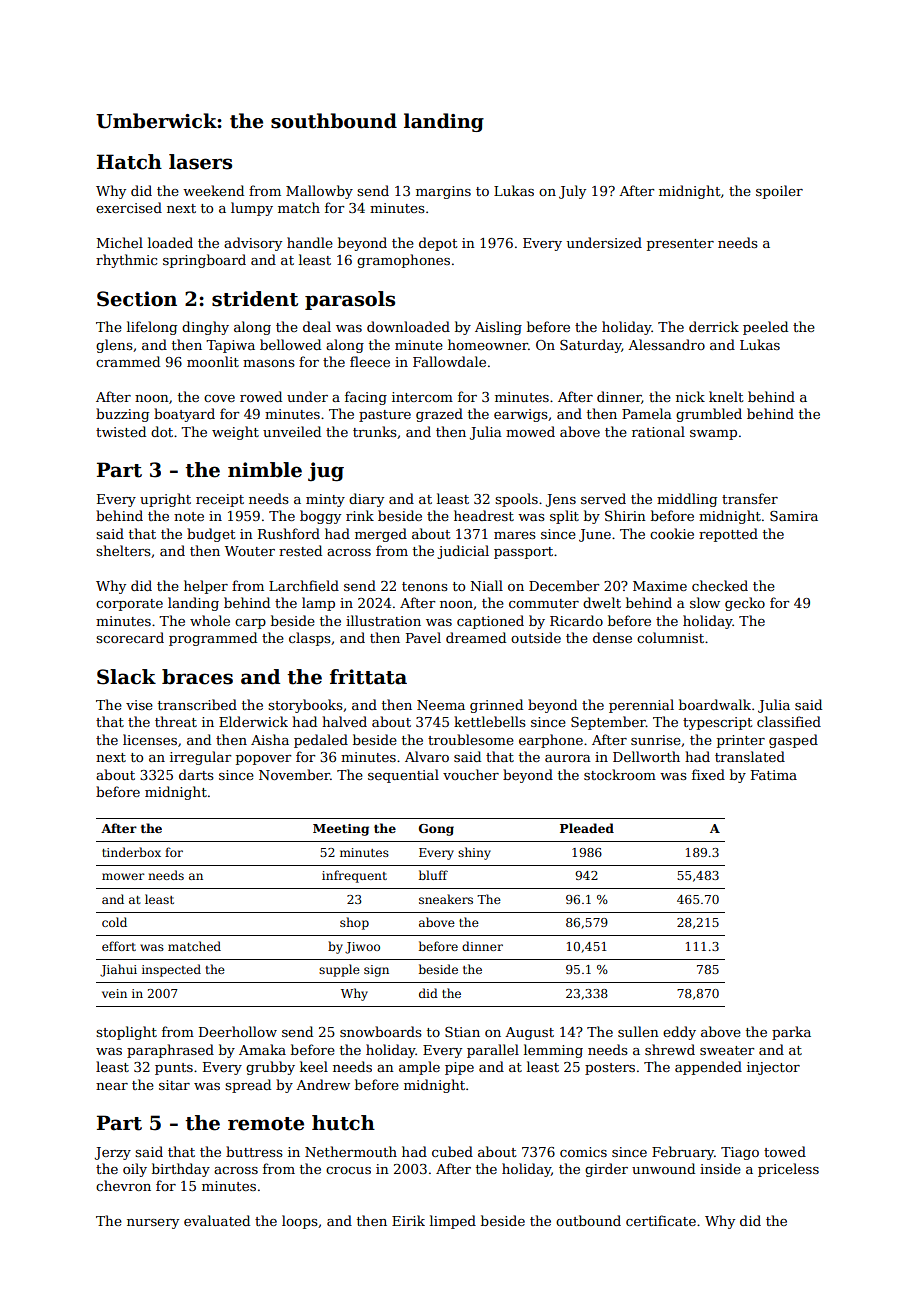 This screenshot has width=924, height=1308. I want to click on Tiago, so click(740, 1153).
